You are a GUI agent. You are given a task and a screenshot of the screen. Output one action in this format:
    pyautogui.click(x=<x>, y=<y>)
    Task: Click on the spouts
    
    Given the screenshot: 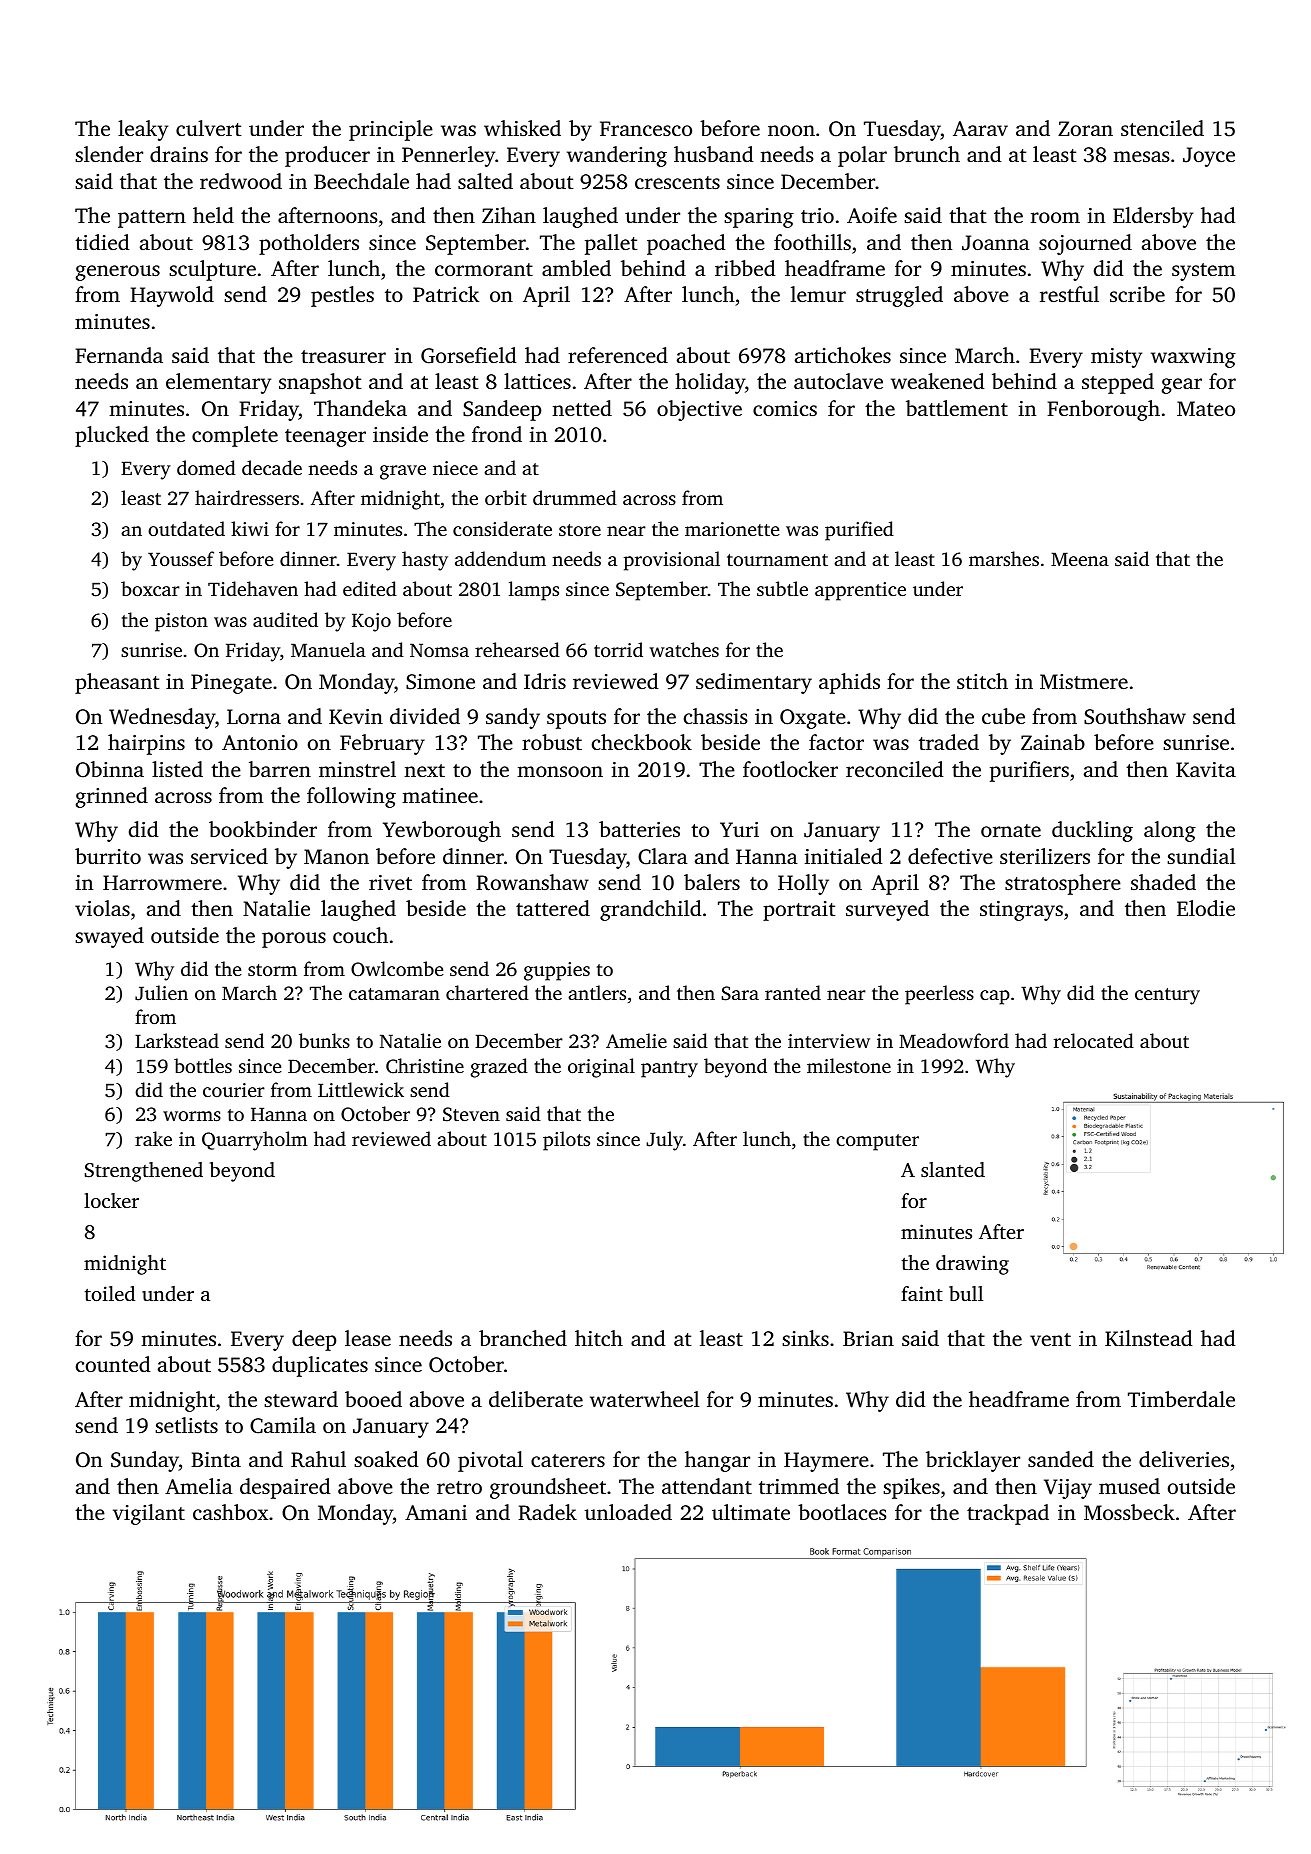 What is the action you would take?
    pyautogui.click(x=576, y=720)
